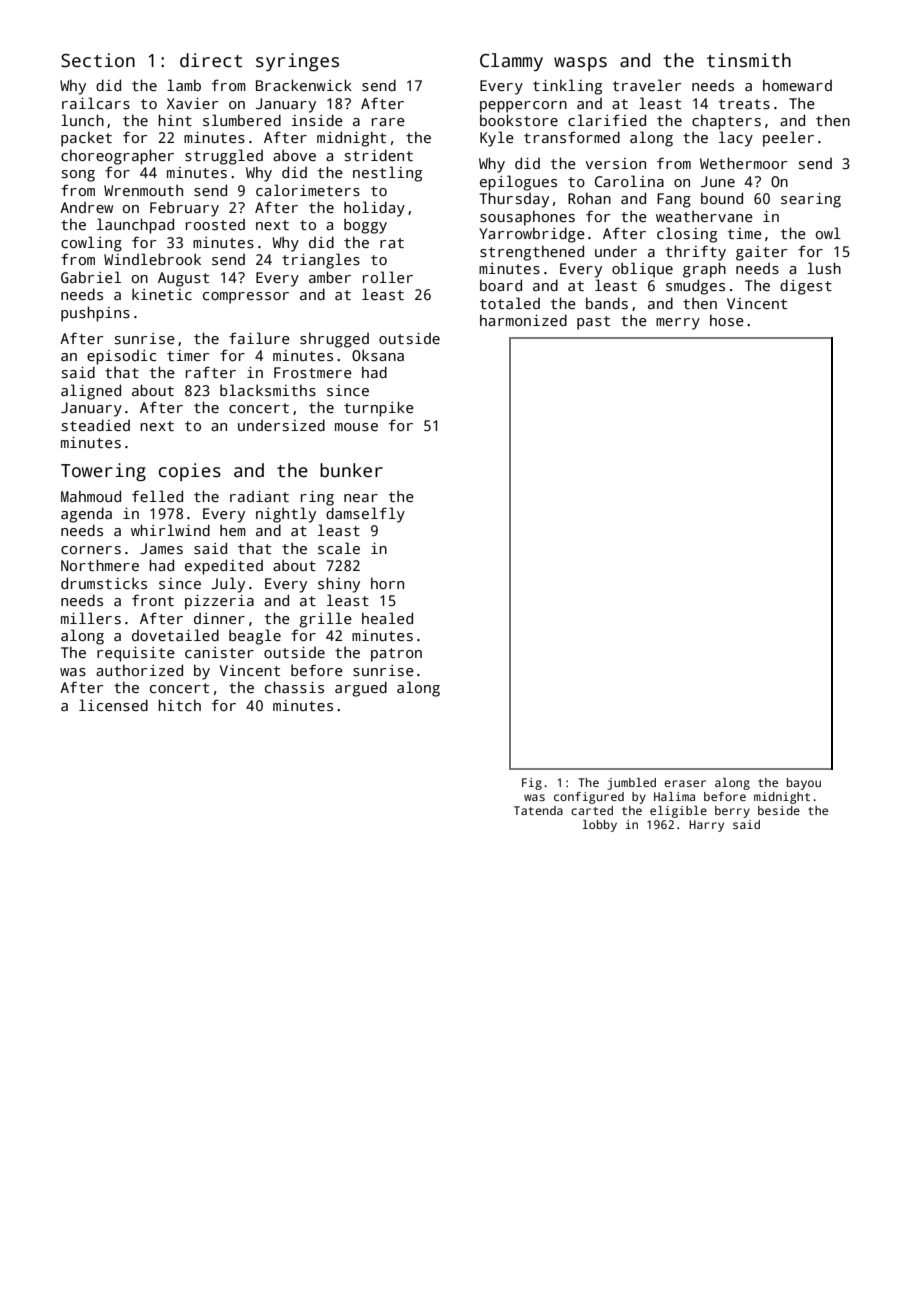  What do you see at coordinates (749, 60) in the screenshot?
I see `tinsmith` at bounding box center [749, 60].
